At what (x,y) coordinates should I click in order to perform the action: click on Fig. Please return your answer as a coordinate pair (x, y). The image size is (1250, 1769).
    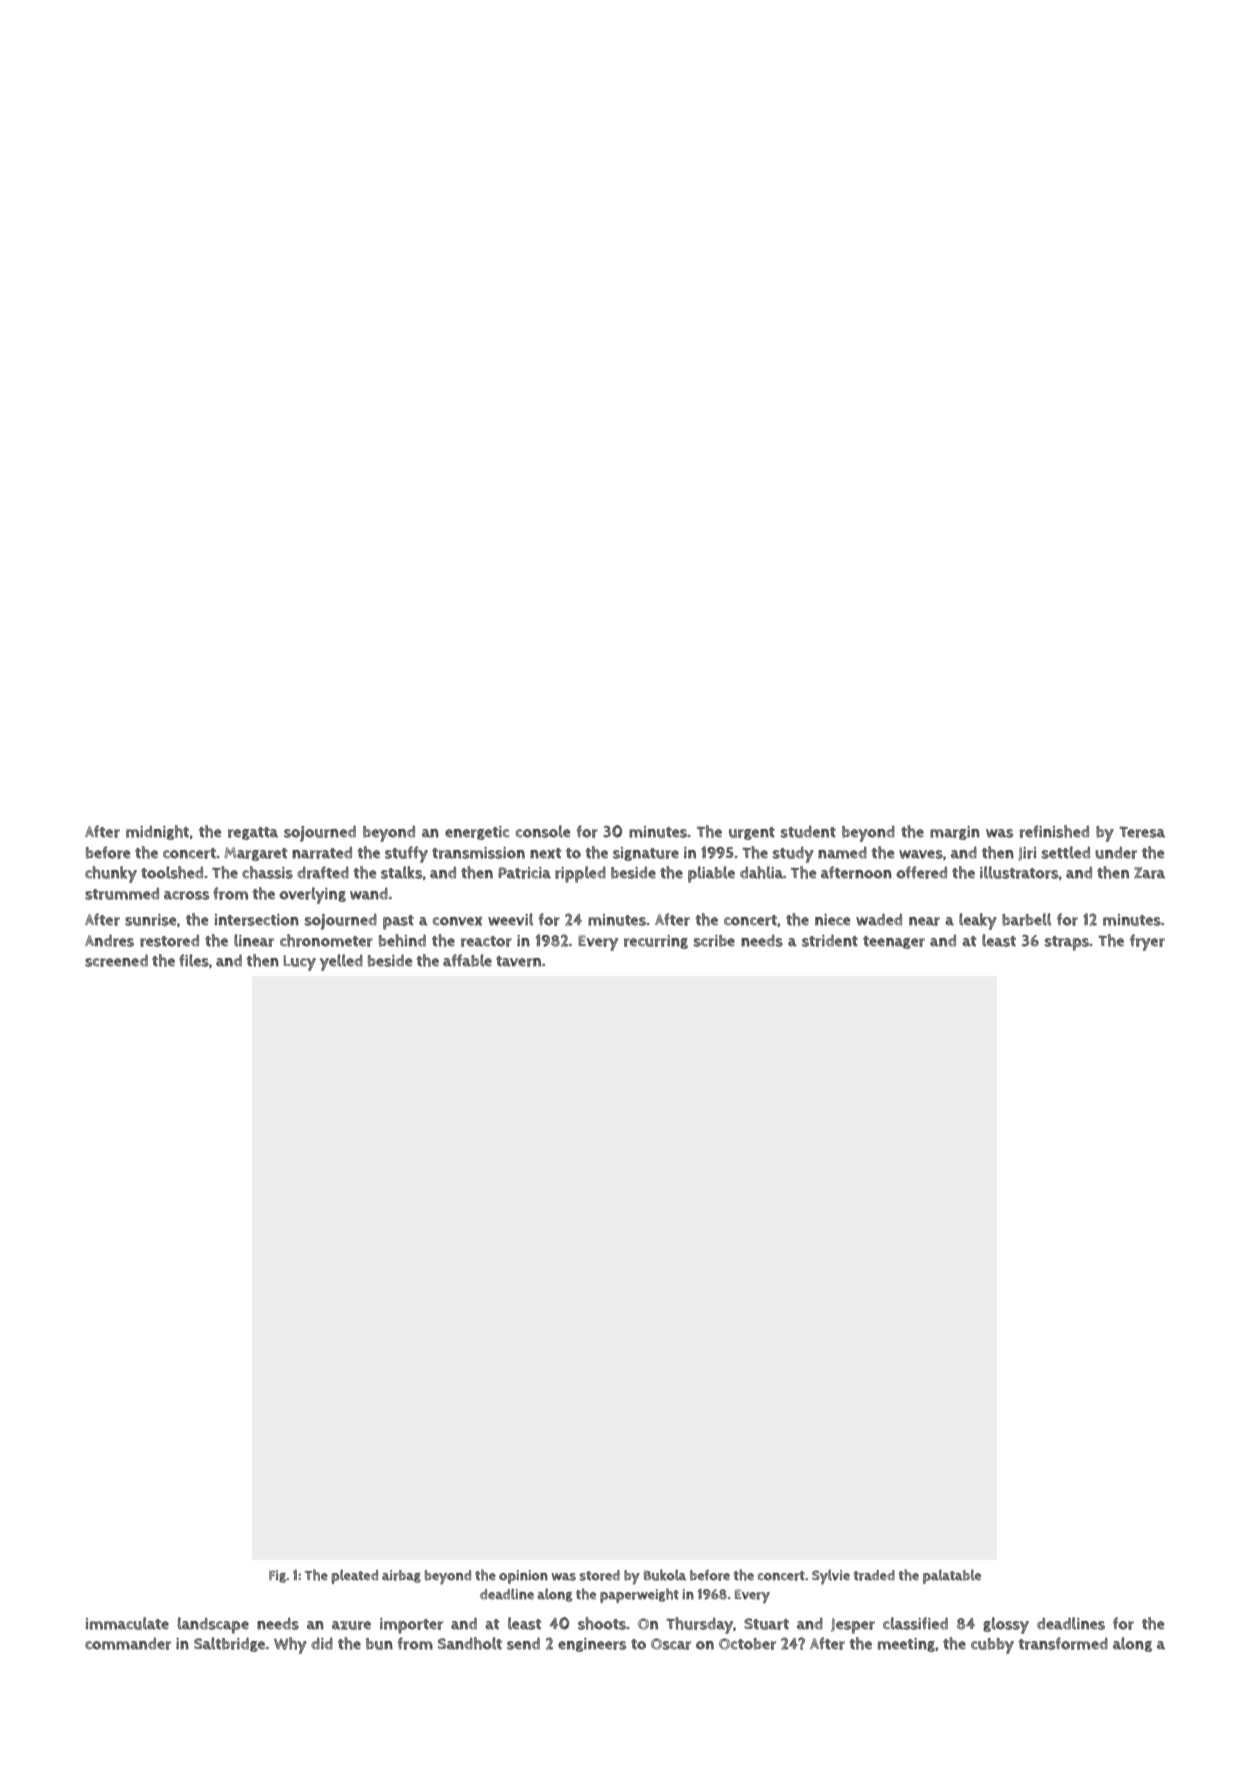
    Looking at the image, I should click on (277, 1576).
